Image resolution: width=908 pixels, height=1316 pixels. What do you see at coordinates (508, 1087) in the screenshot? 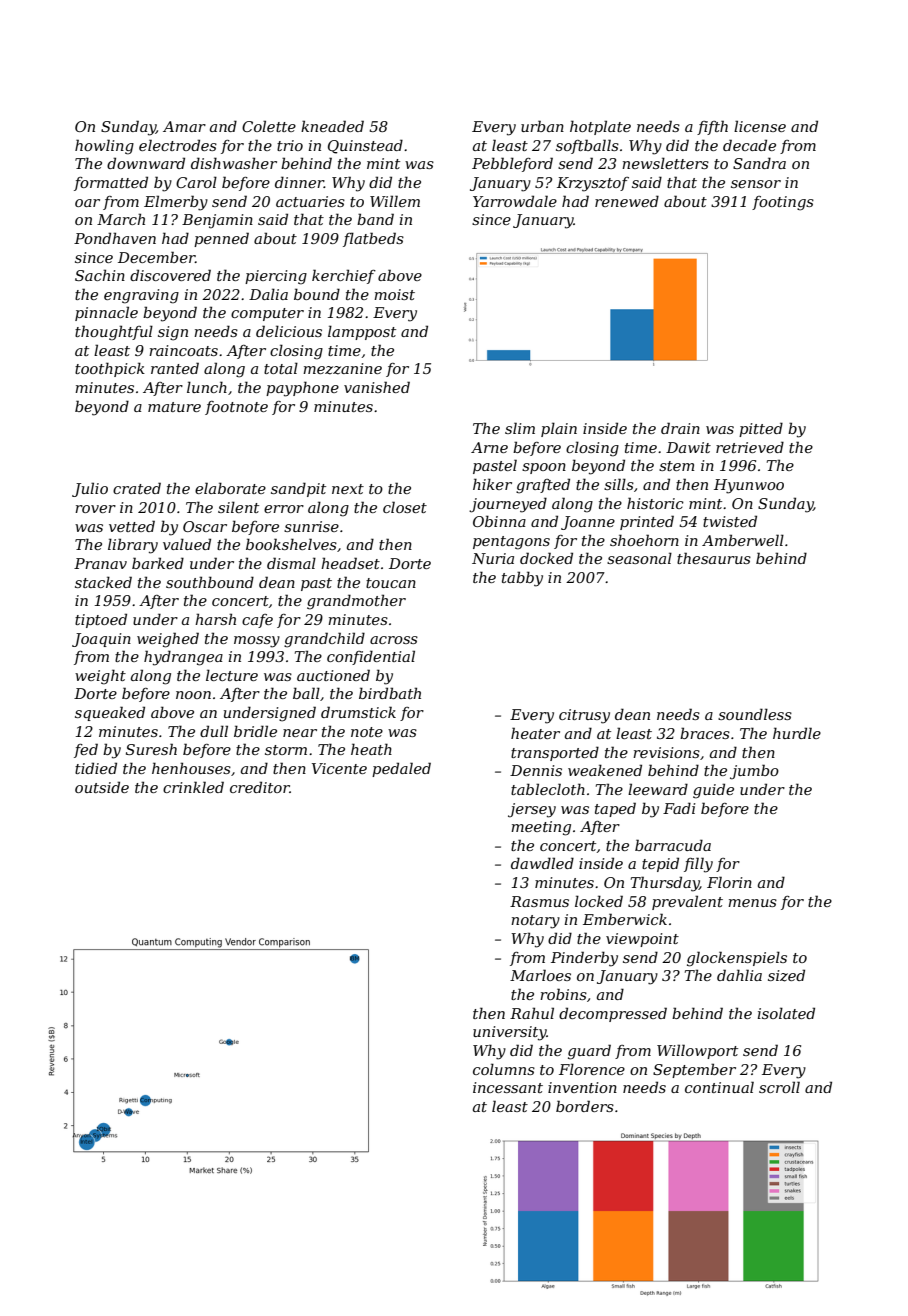
I see `incessant` at bounding box center [508, 1087].
